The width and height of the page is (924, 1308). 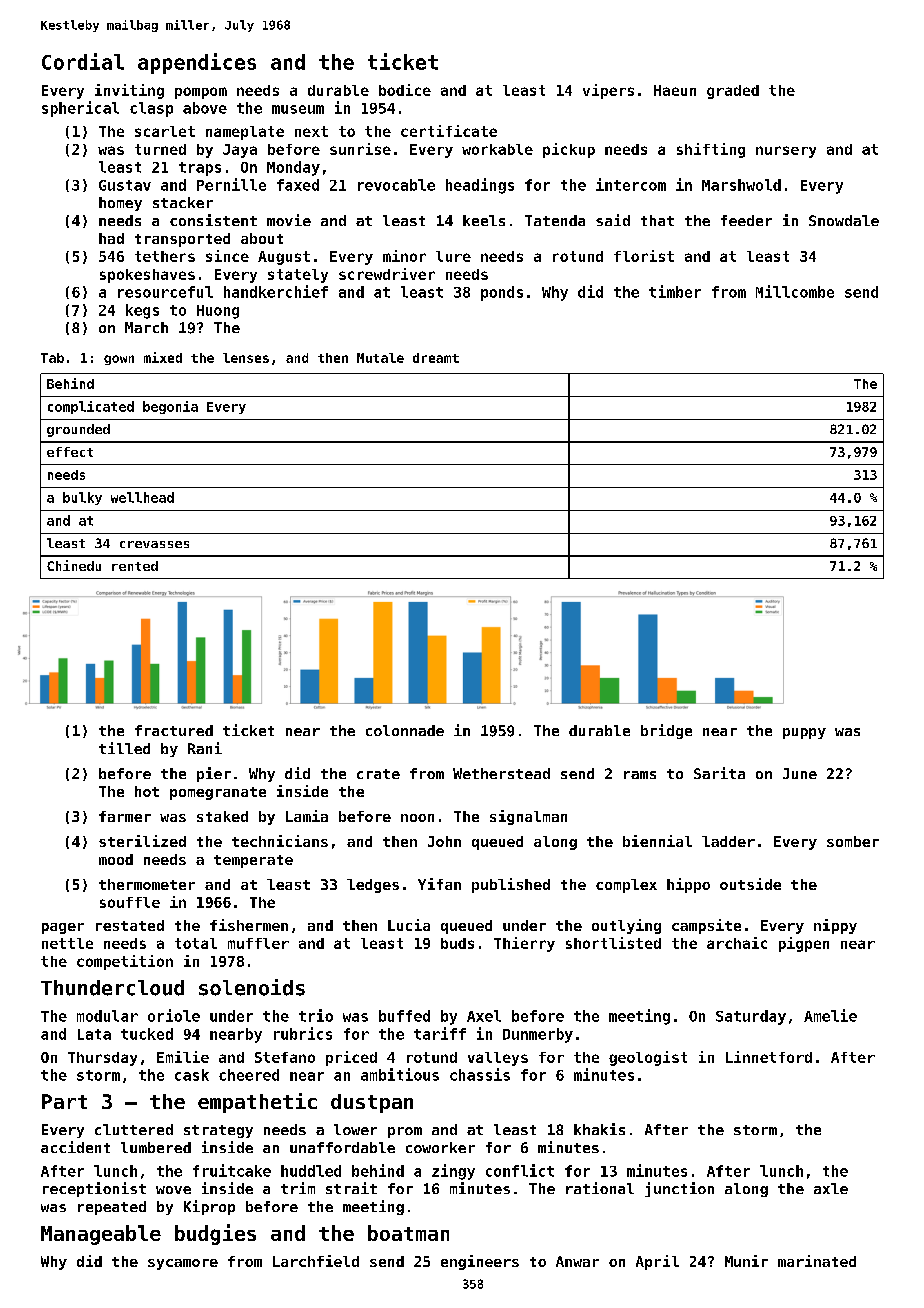 What do you see at coordinates (78, 430) in the page?
I see `grounded` at bounding box center [78, 430].
